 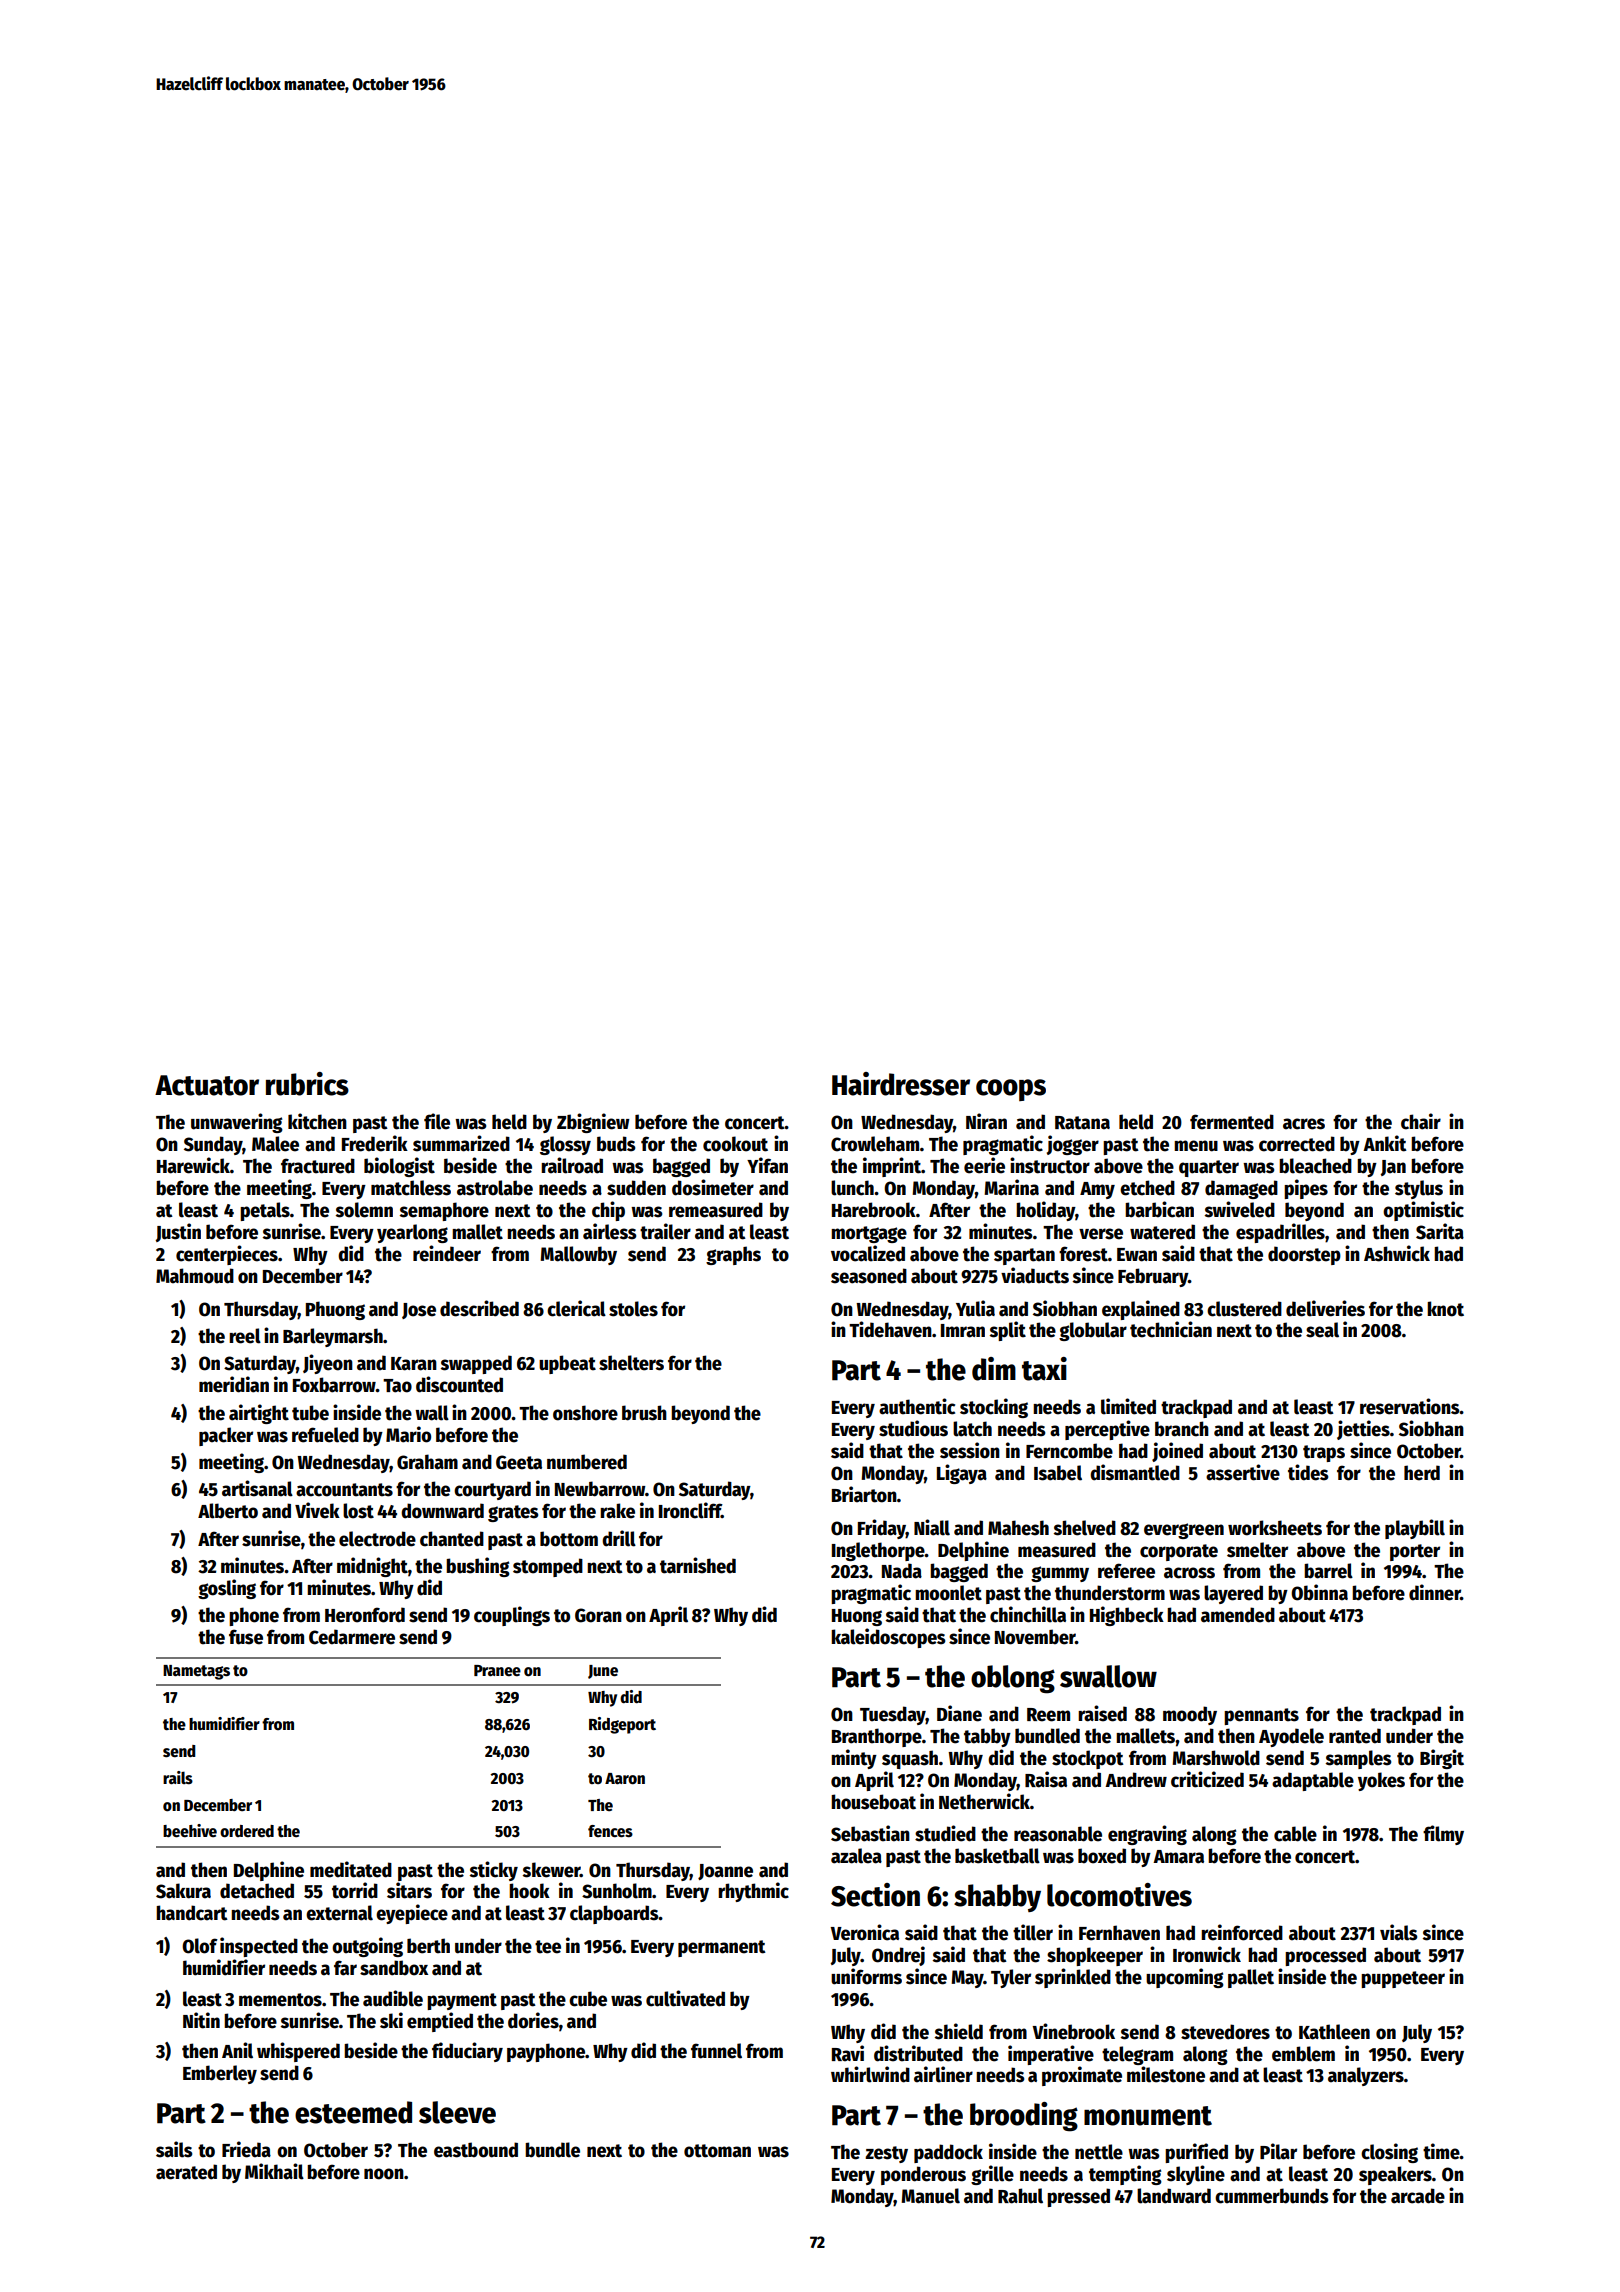 What do you see at coordinates (275, 1144) in the image?
I see `Malee` at bounding box center [275, 1144].
